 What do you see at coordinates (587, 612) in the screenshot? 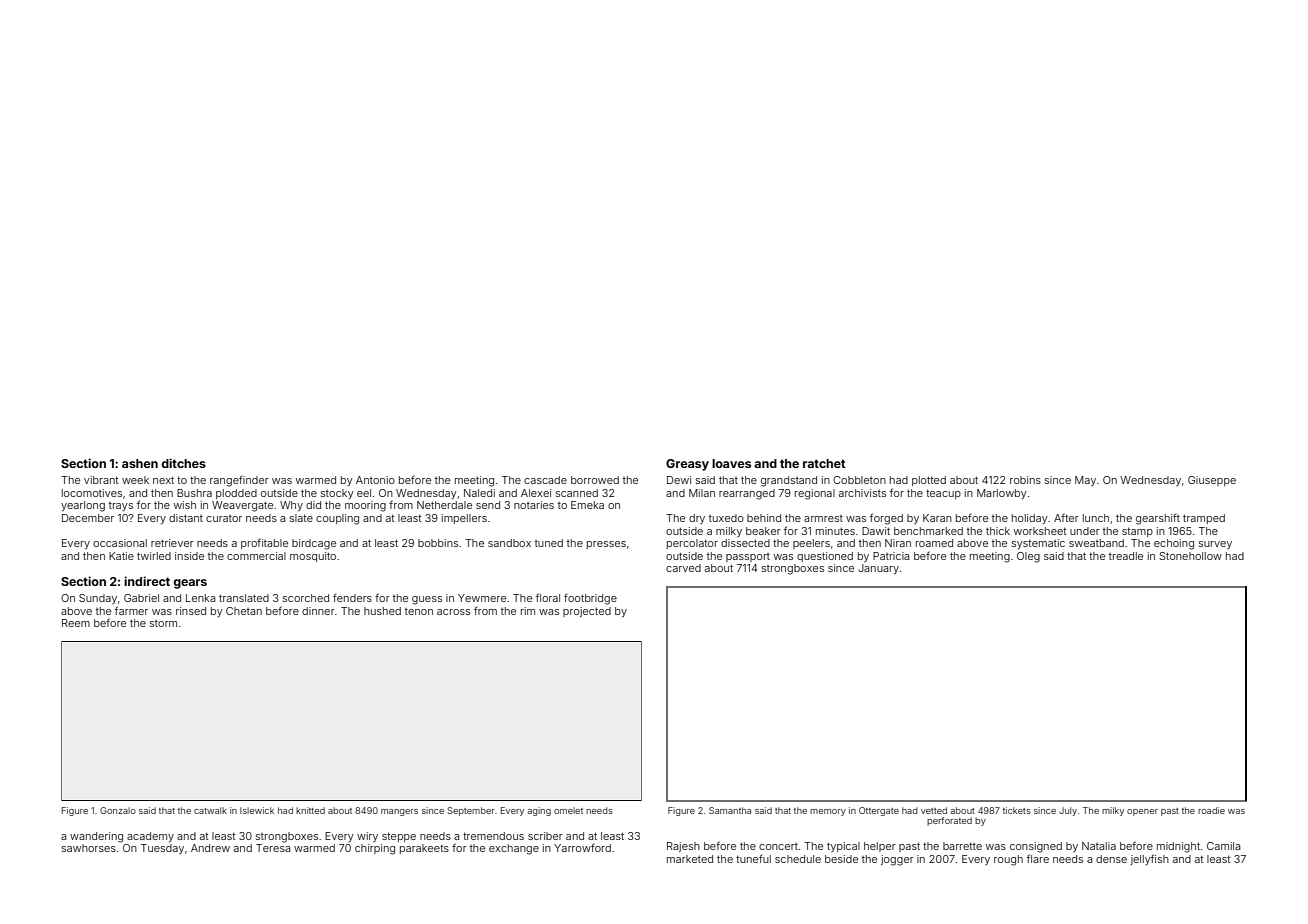
I see `projected` at bounding box center [587, 612].
